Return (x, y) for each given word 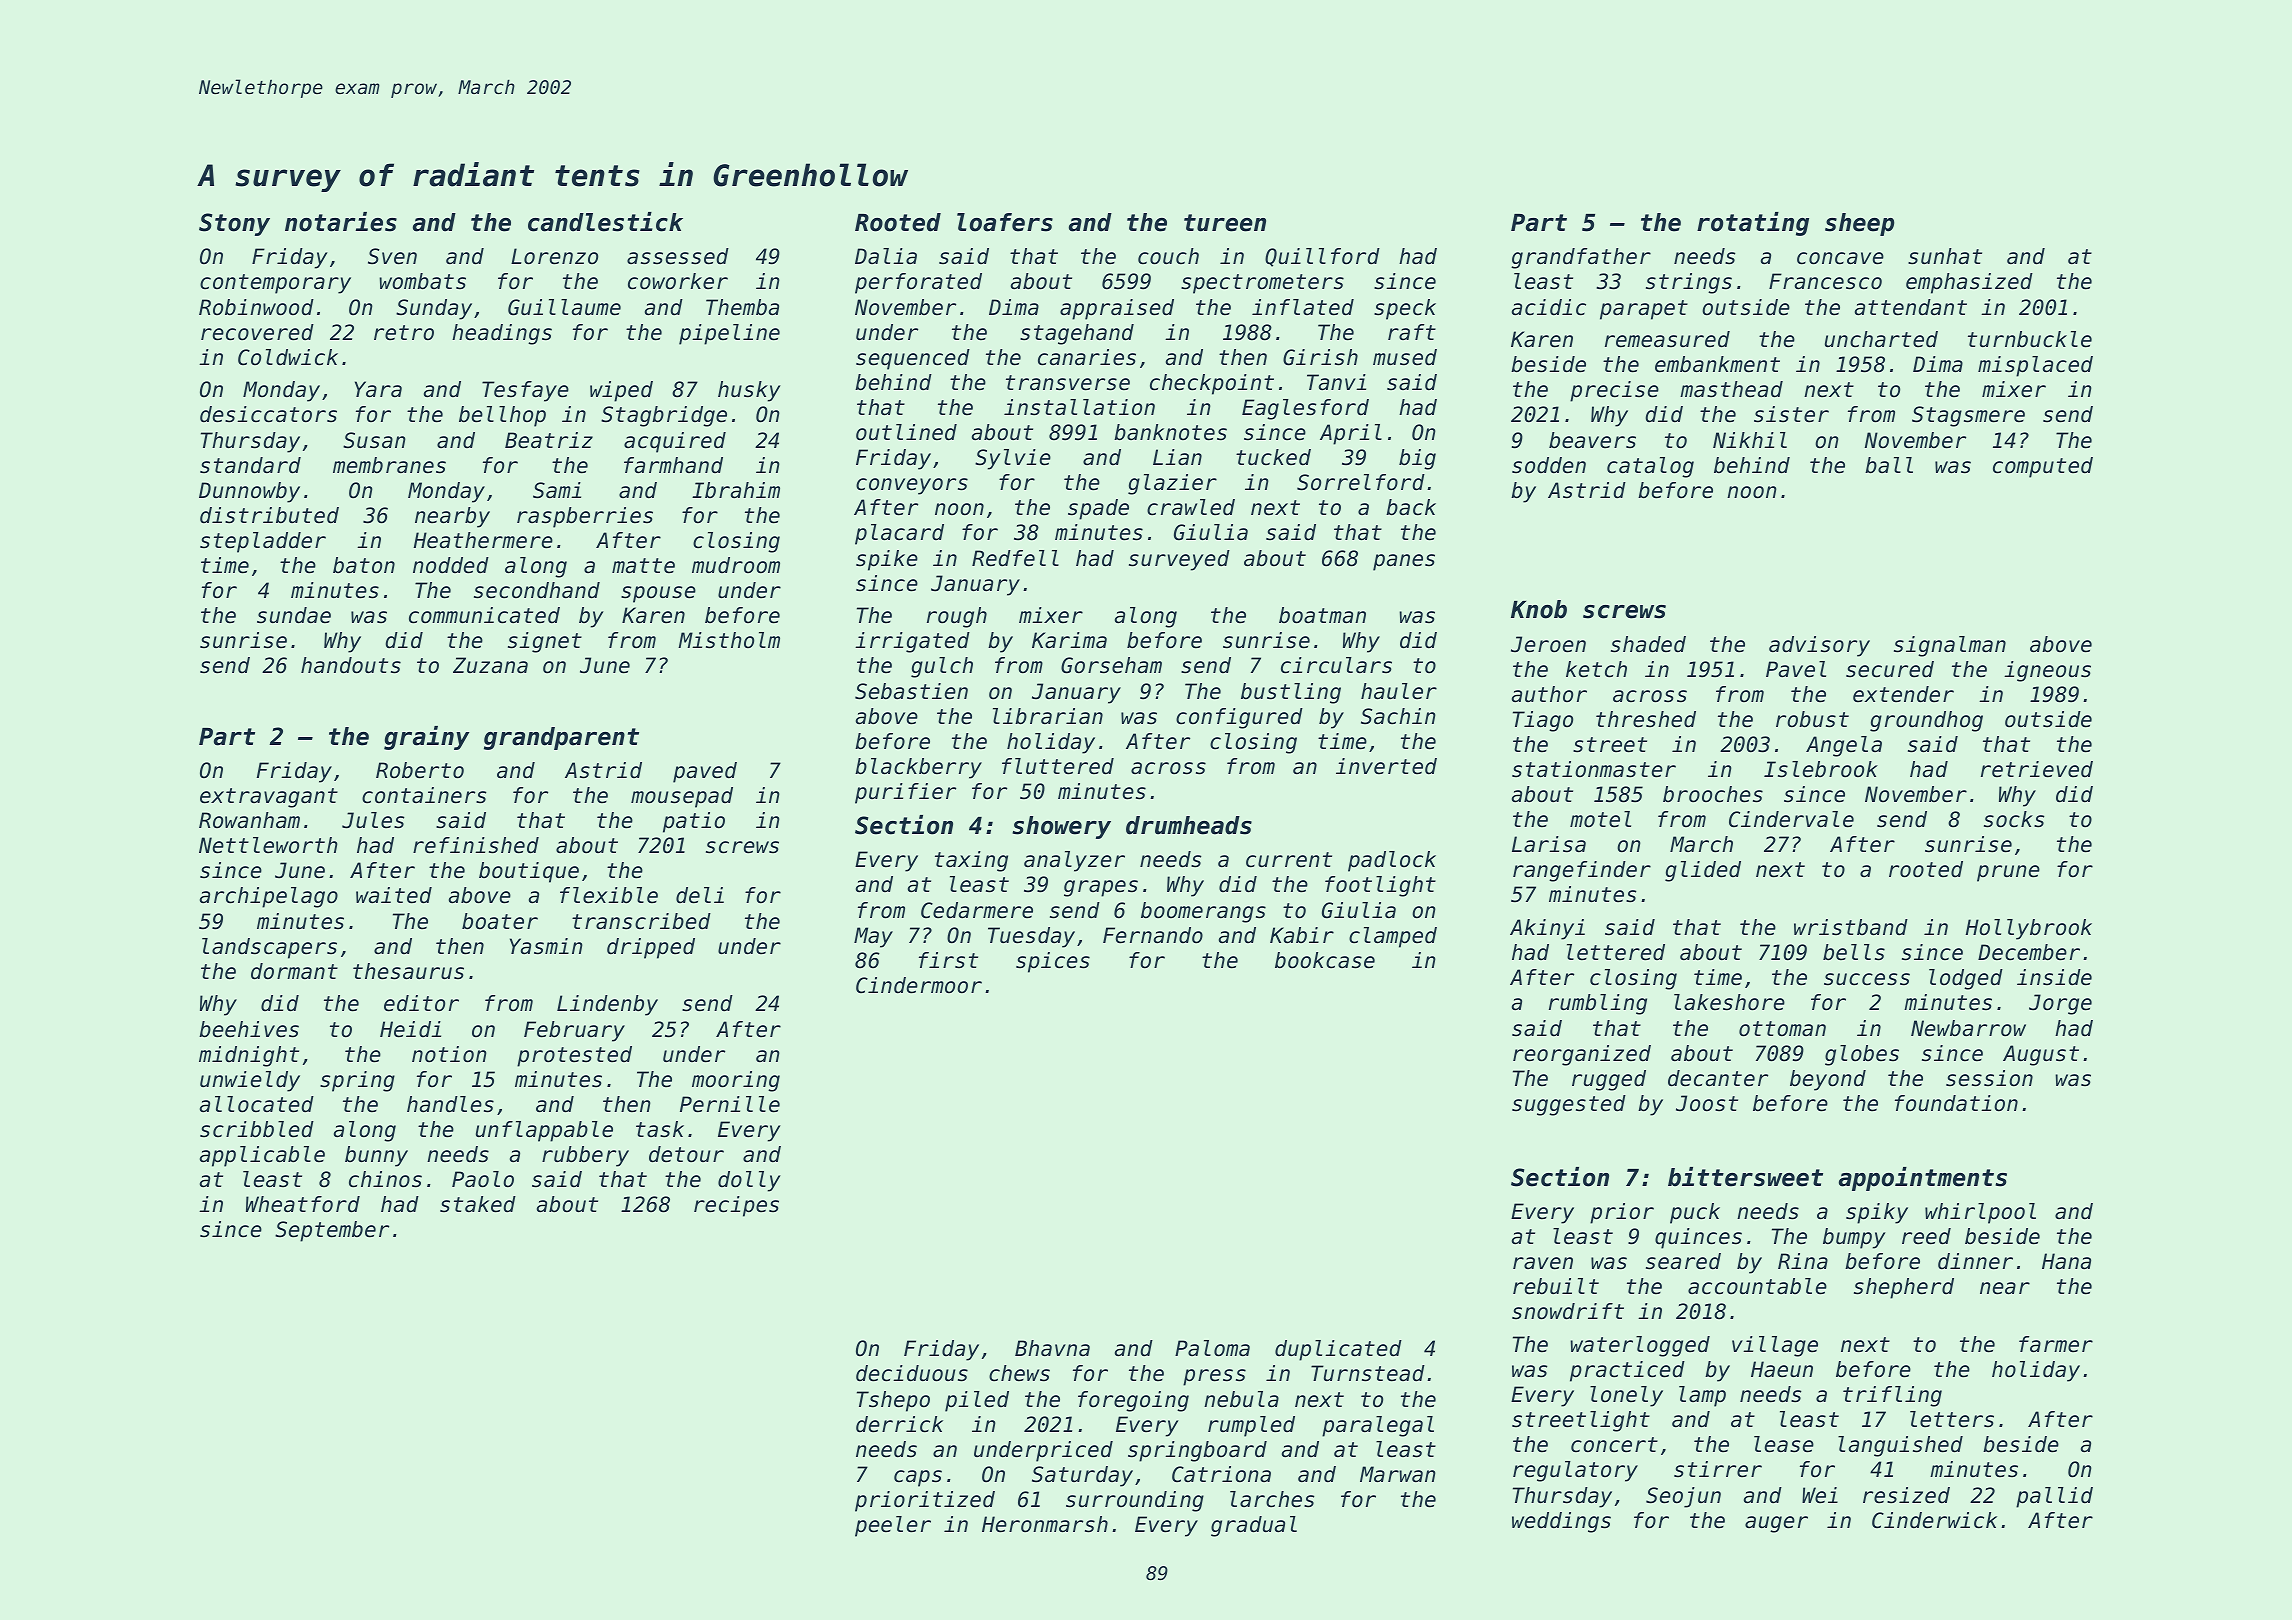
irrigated (912, 642)
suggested (1569, 1105)
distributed (269, 515)
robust (1812, 719)
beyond (1828, 1080)
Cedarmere (977, 910)
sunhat (1945, 256)
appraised (1117, 309)
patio (694, 822)
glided (1703, 871)
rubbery (585, 1156)
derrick (899, 1424)
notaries (341, 222)
